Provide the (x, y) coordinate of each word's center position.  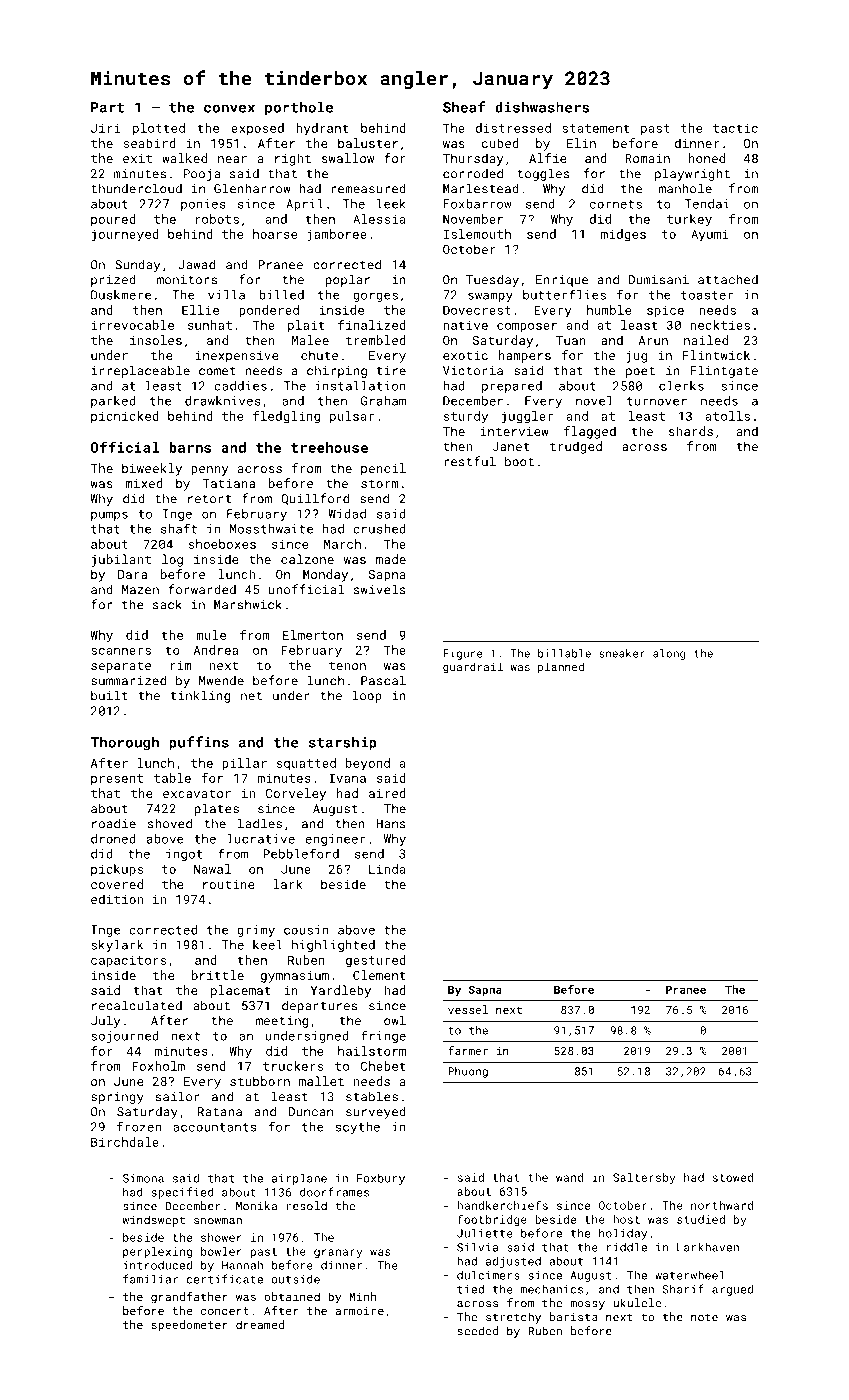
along (669, 654)
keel (267, 945)
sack (167, 604)
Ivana (347, 778)
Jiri (105, 128)
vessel (468, 1009)
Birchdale (125, 1142)
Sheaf (464, 107)
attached (728, 279)
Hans (391, 824)
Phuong (468, 1072)
